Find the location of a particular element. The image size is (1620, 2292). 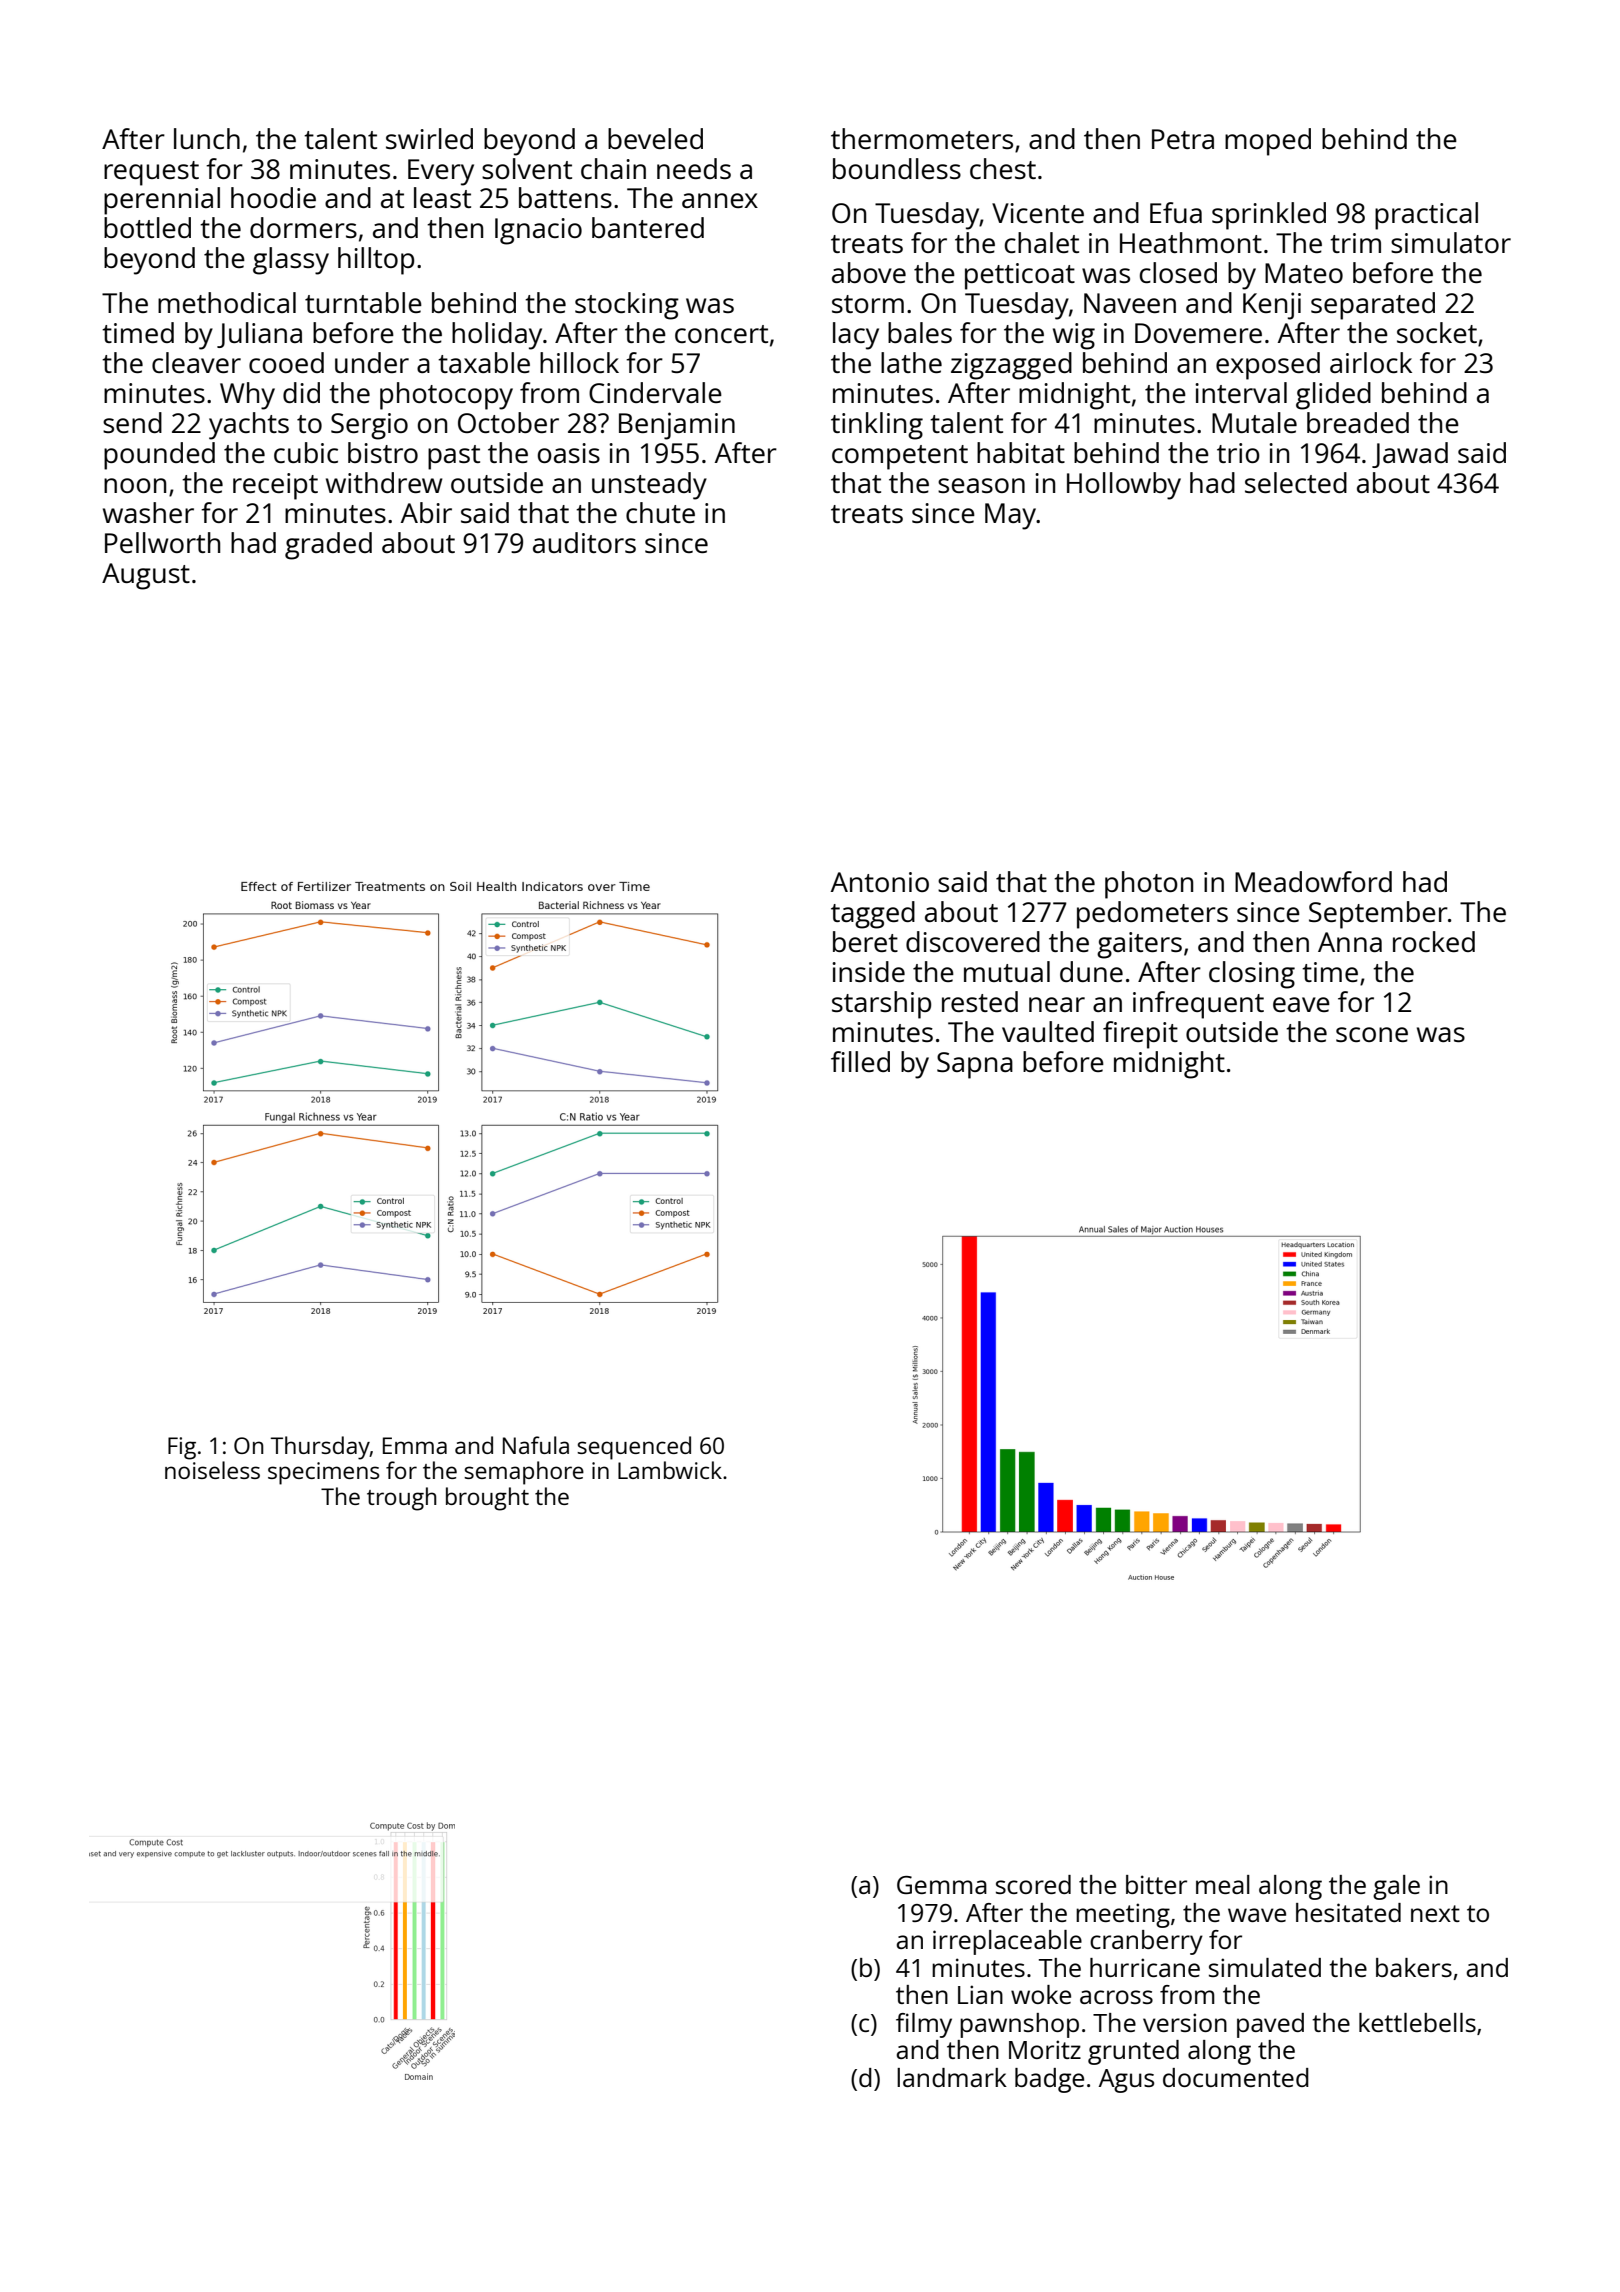

filled is located at coordinates (860, 1061).
